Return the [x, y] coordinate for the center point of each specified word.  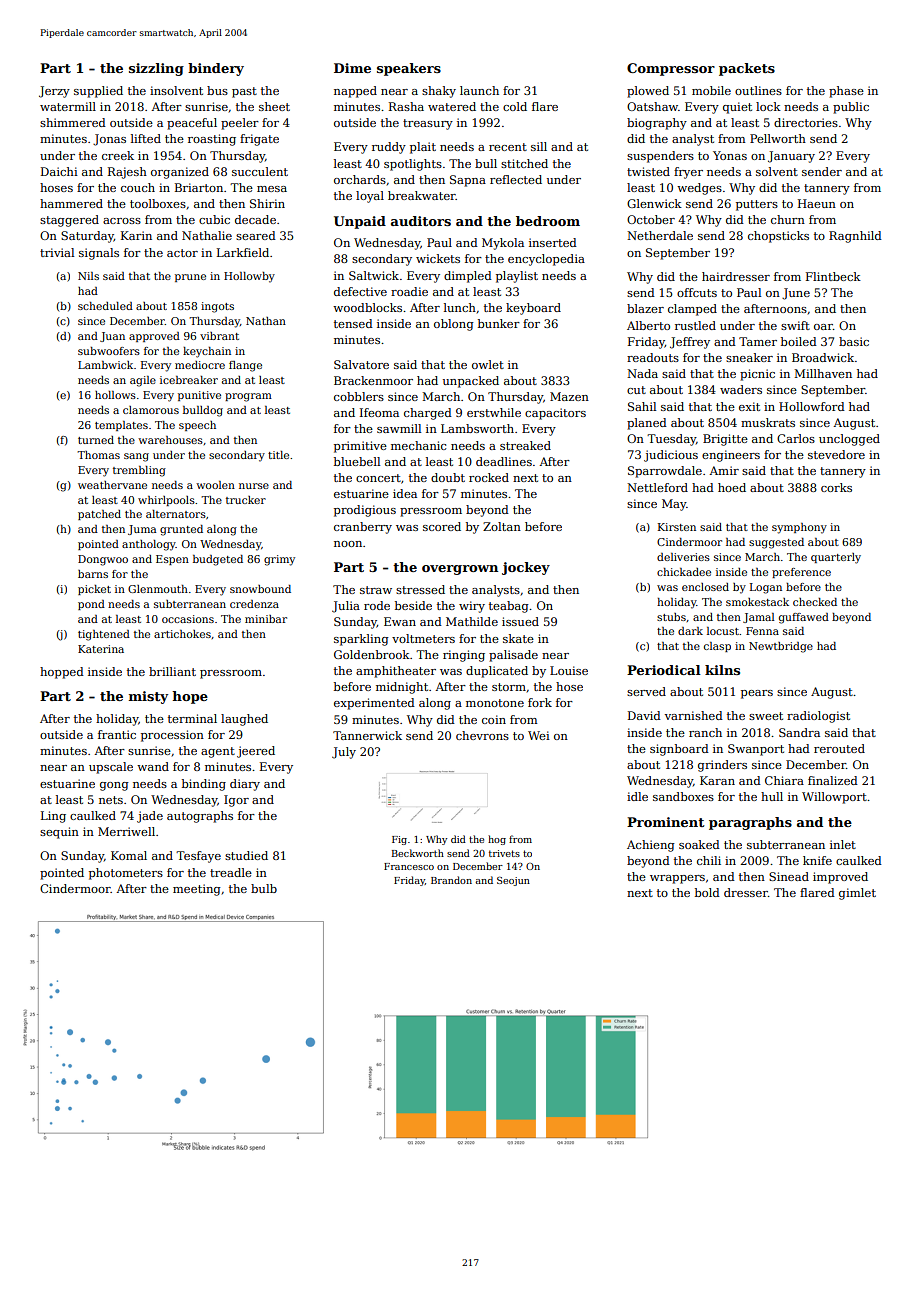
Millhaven [823, 373]
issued [520, 621]
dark [690, 631]
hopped [62, 673]
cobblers [359, 396]
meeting [197, 890]
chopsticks [778, 237]
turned [96, 440]
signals [99, 254]
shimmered [73, 122]
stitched [524, 163]
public [851, 108]
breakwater [422, 195]
